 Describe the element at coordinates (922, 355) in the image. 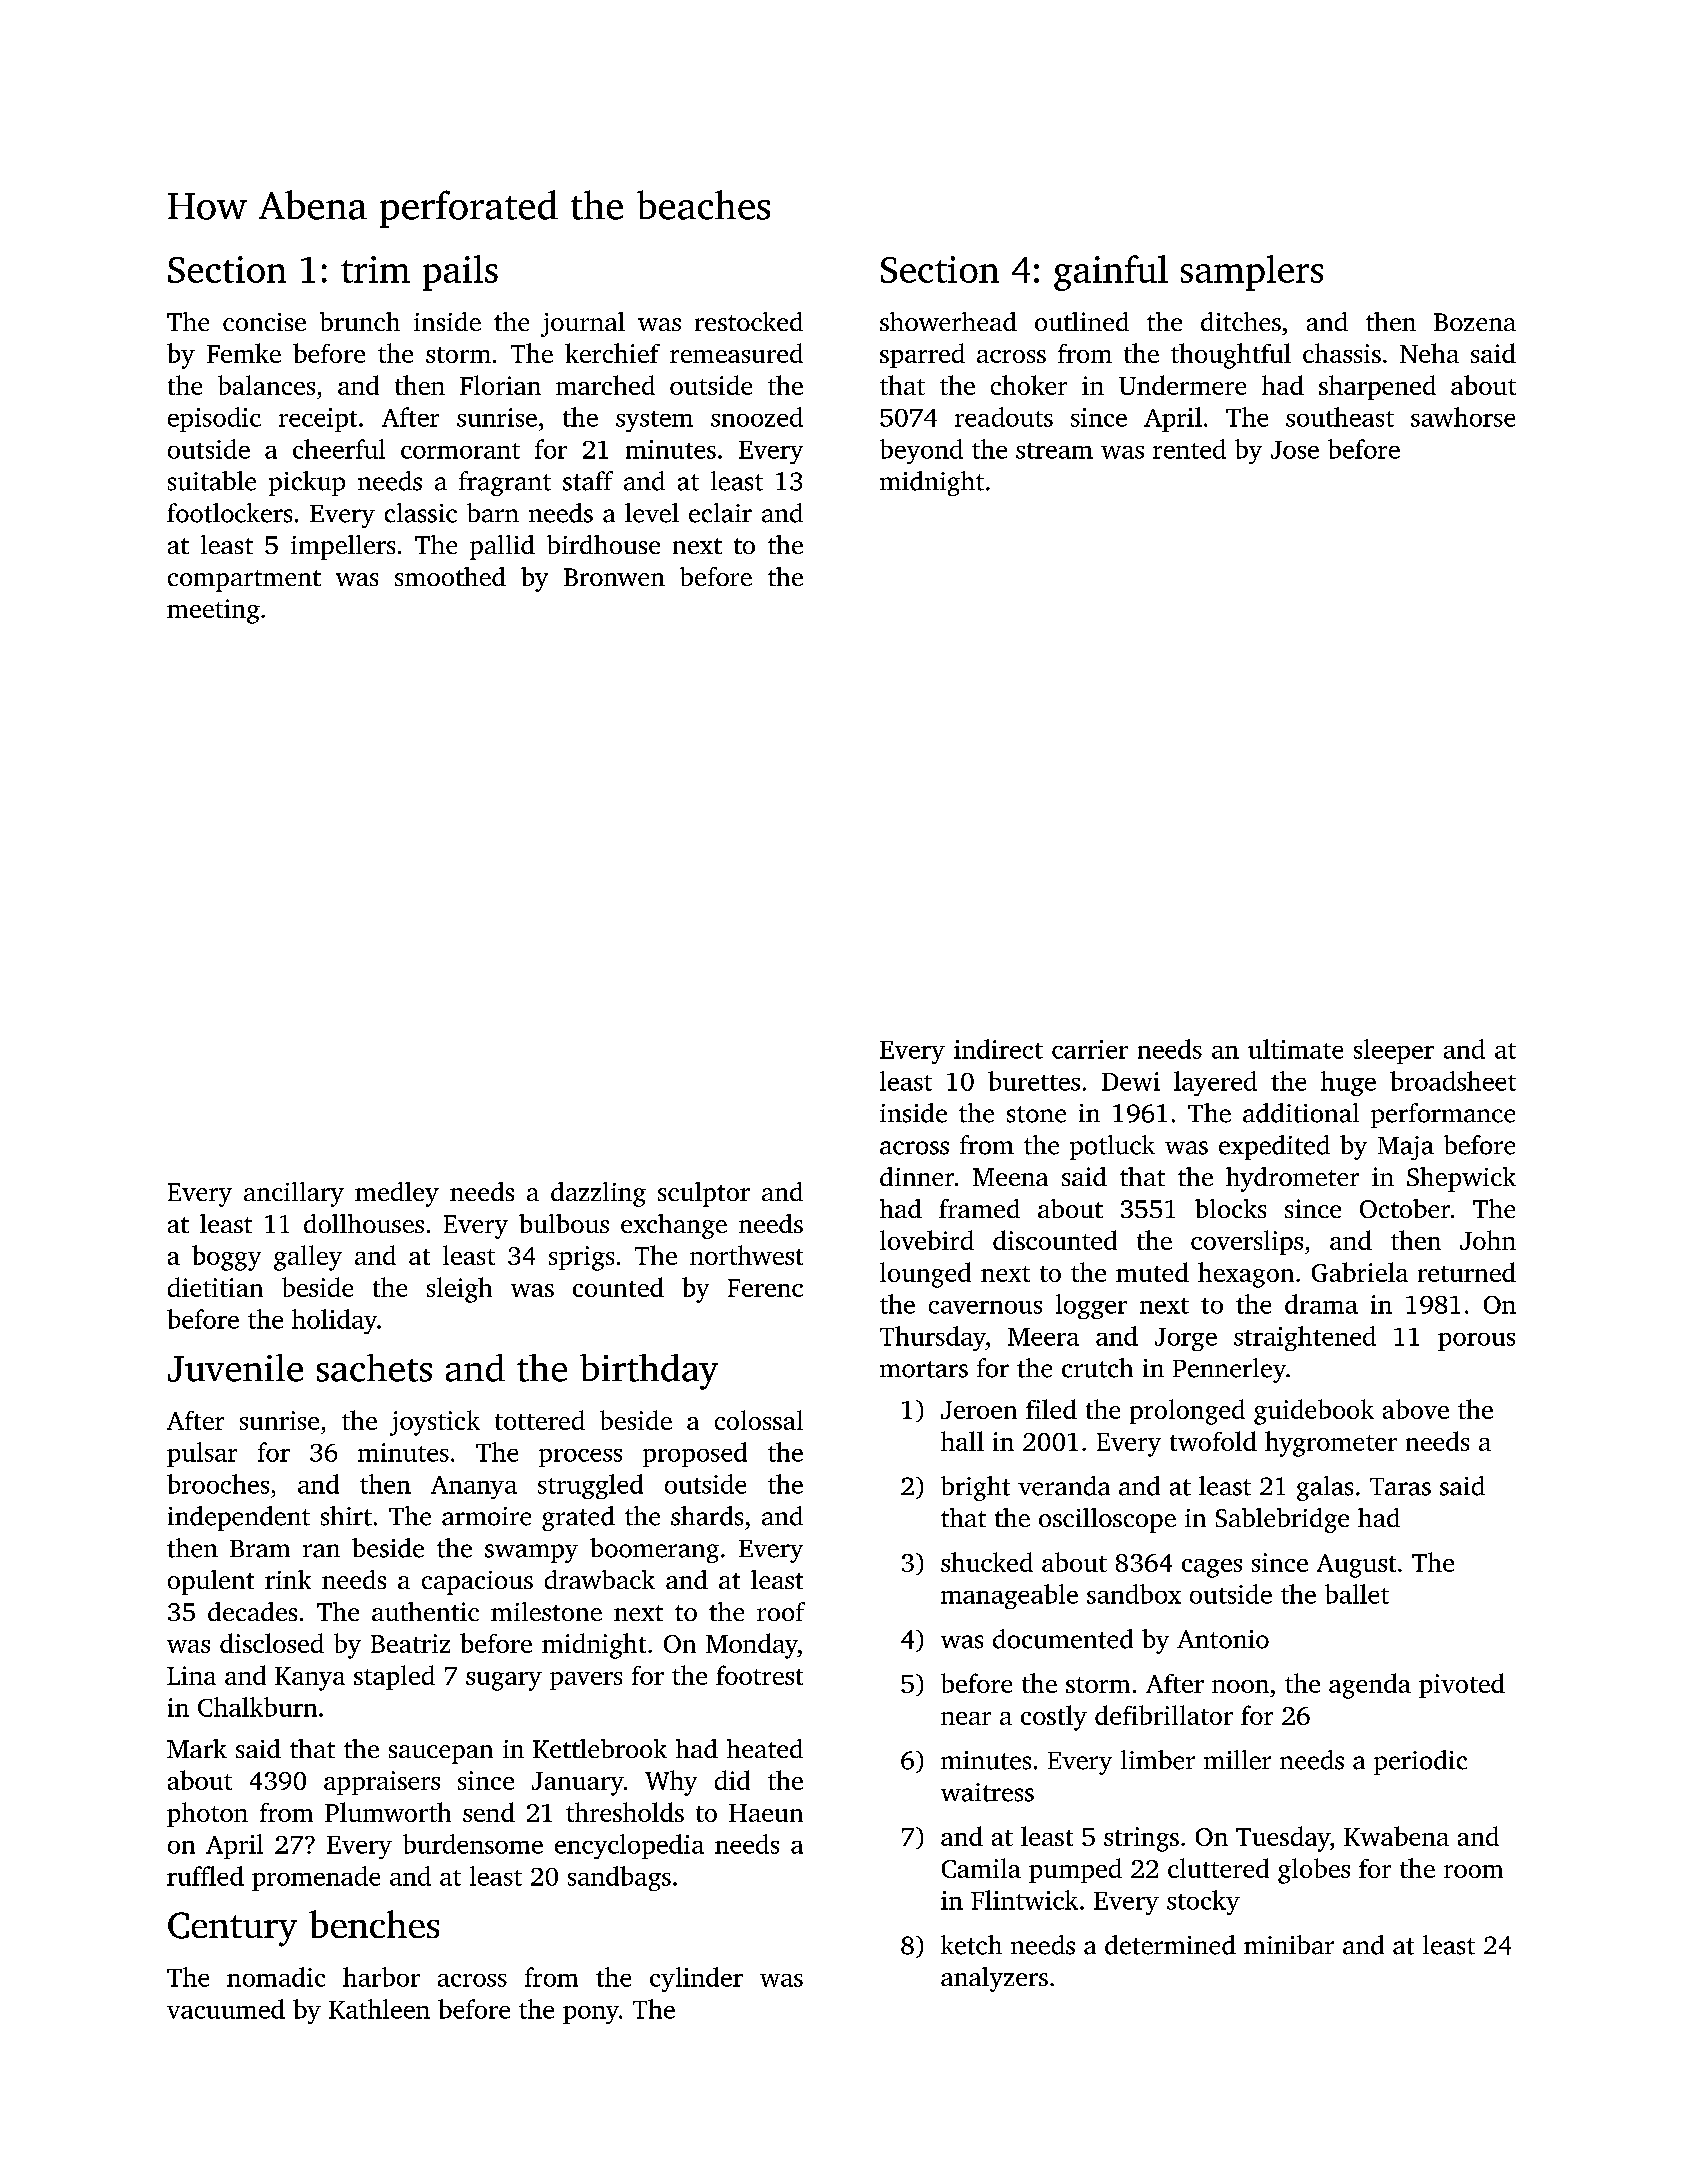

I see `sparred` at that location.
